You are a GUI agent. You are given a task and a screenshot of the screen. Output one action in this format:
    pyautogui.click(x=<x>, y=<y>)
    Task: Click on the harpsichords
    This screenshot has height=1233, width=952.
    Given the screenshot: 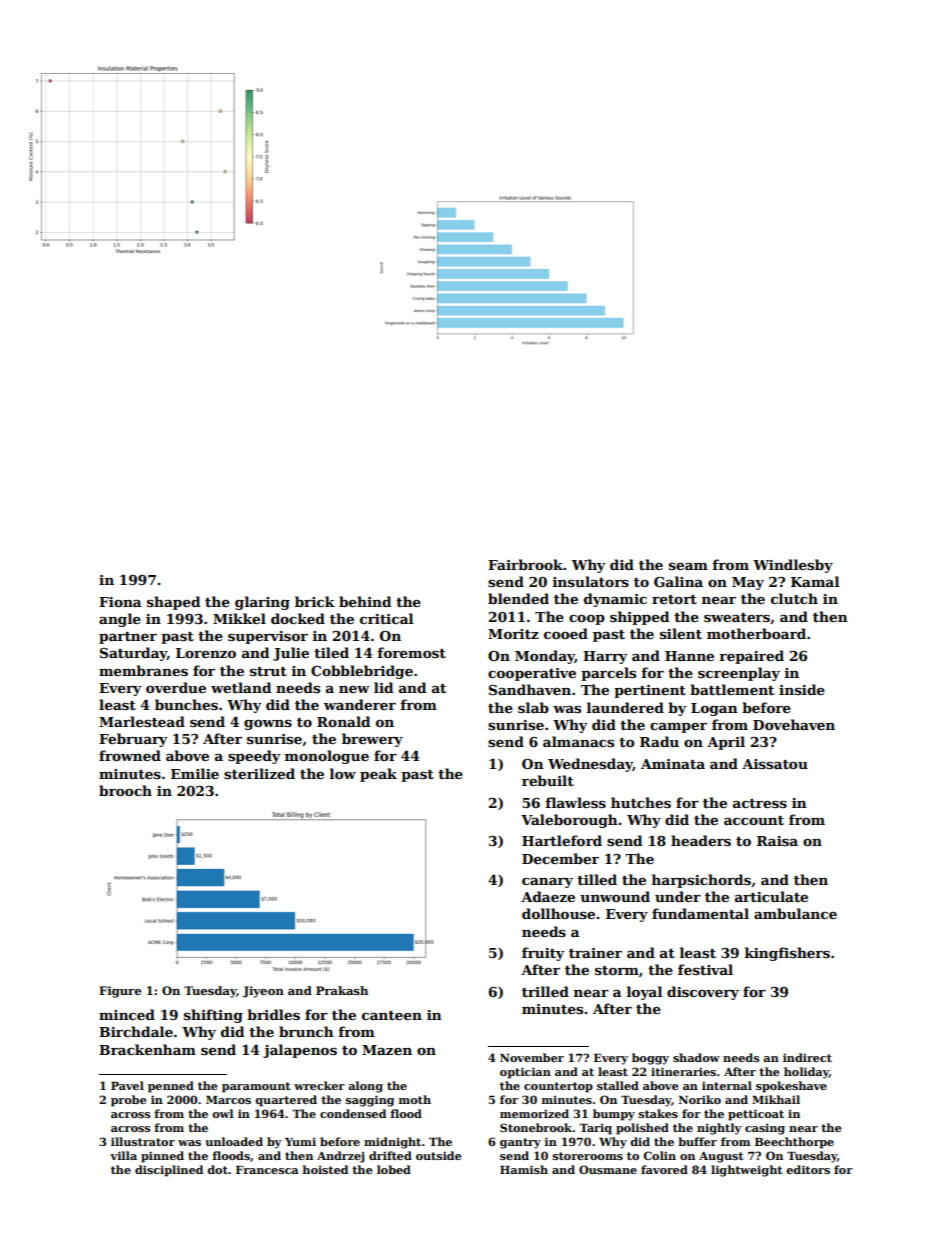 What is the action you would take?
    pyautogui.click(x=701, y=881)
